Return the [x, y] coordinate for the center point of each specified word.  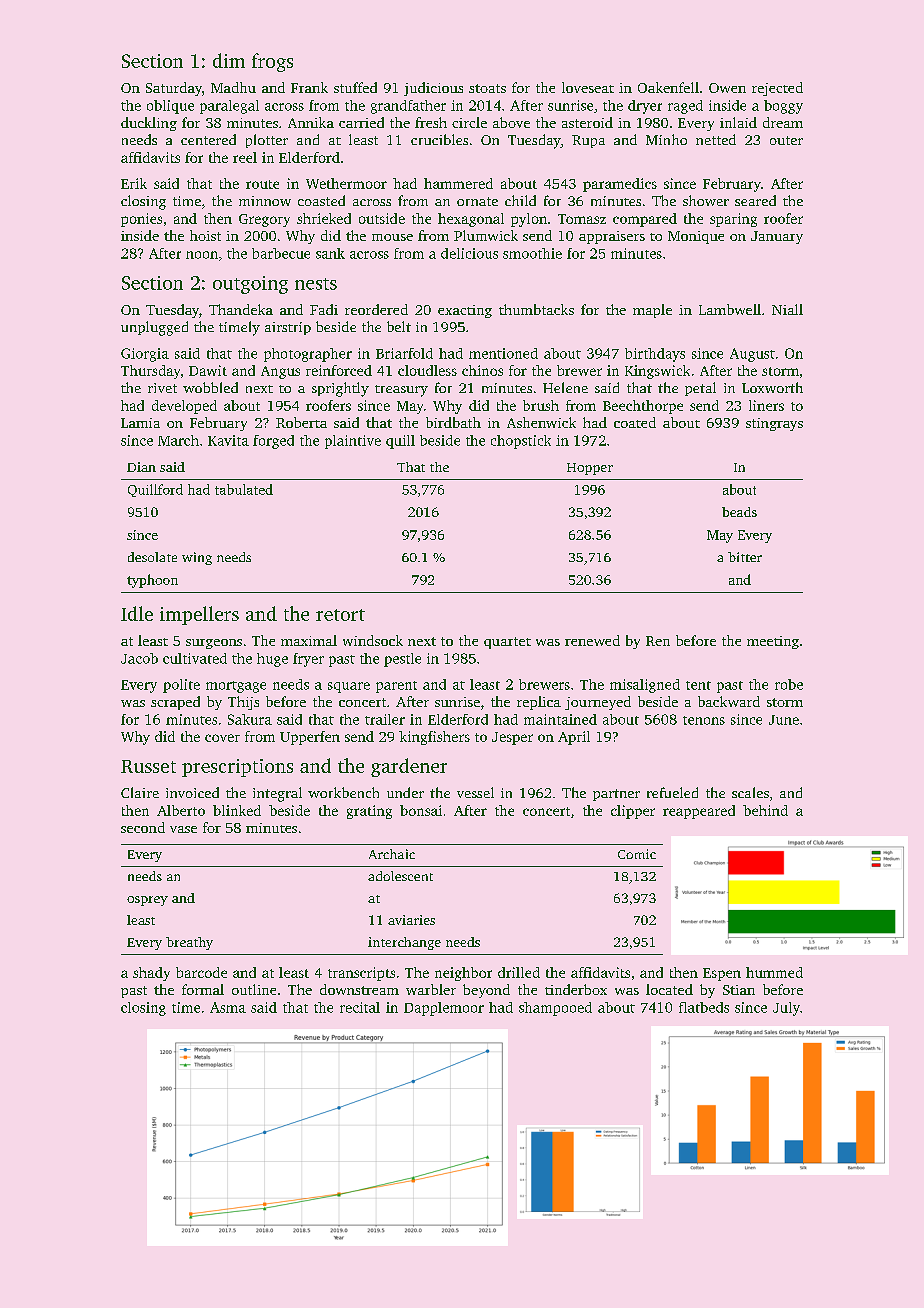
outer [786, 140]
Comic [637, 854]
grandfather [408, 107]
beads [739, 512]
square [349, 687]
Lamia [140, 423]
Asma [228, 1007]
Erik [134, 183]
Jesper [512, 738]
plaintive [353, 442]
